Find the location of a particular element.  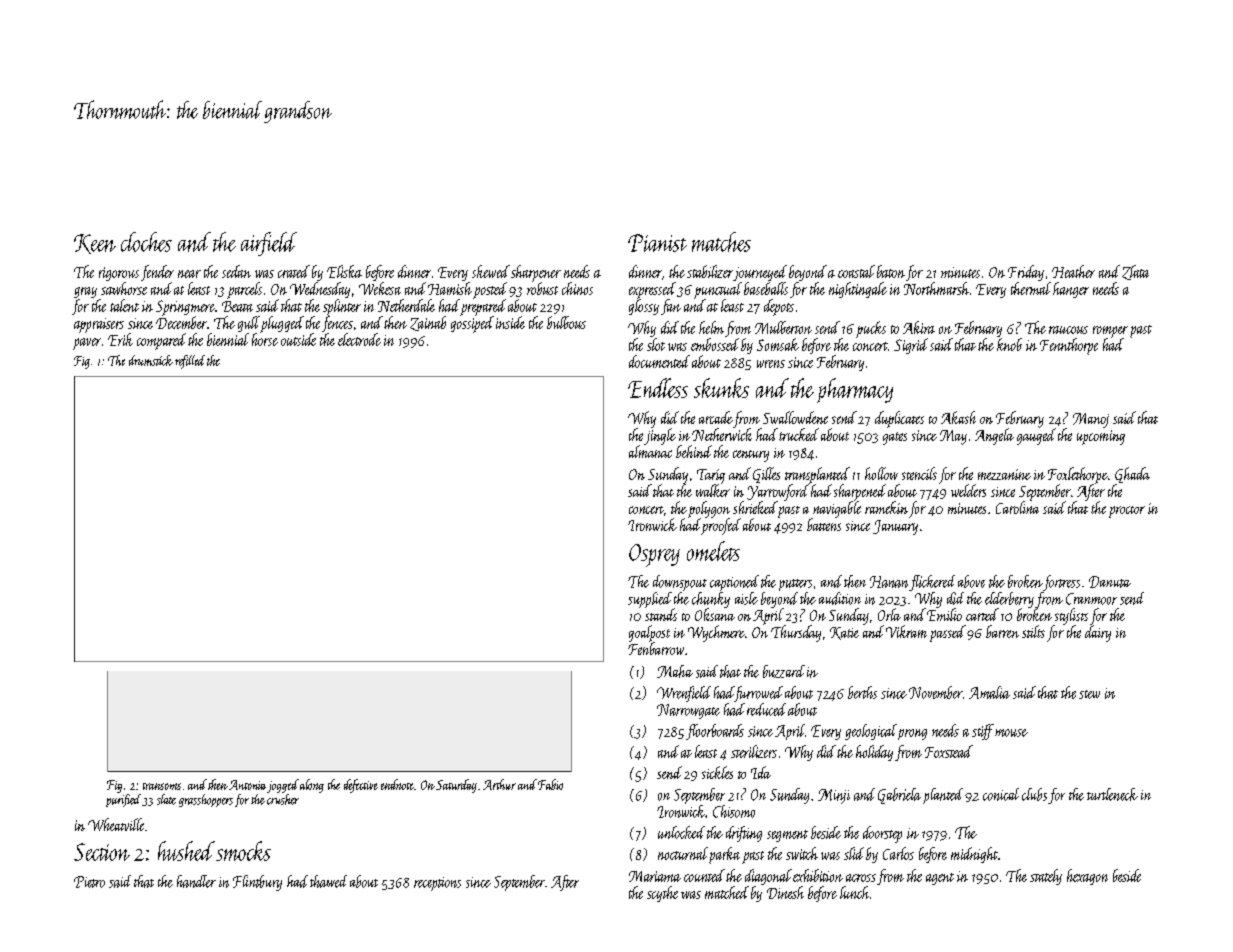

Endless is located at coordinates (658, 388).
